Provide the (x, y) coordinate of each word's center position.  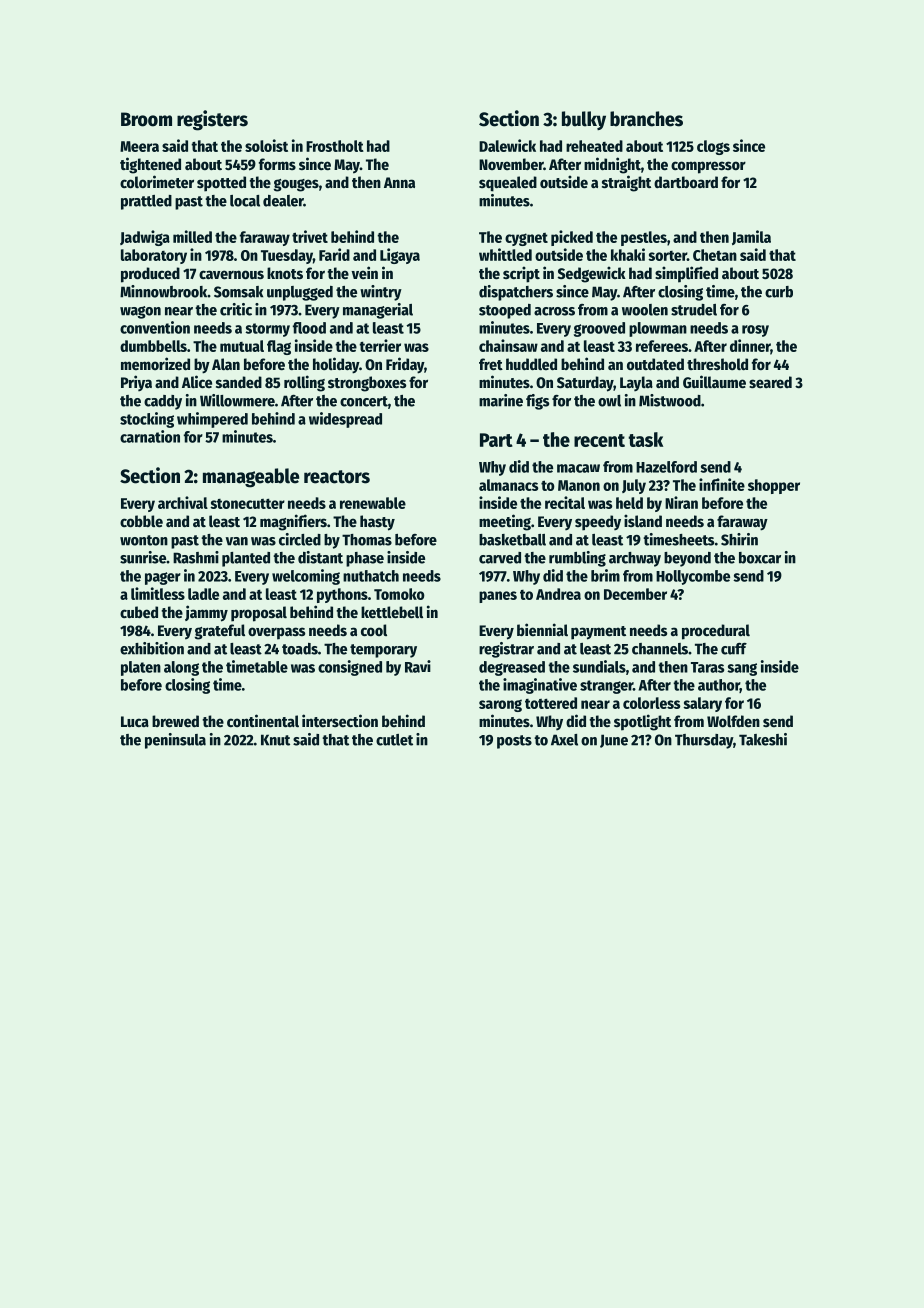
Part (496, 440)
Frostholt (335, 146)
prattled (146, 202)
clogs (713, 147)
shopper (774, 486)
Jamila (751, 237)
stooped (505, 311)
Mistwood (670, 400)
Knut (275, 740)
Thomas (367, 540)
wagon (140, 312)
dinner (750, 346)
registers (212, 120)
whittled (505, 254)
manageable (251, 478)
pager (163, 578)
